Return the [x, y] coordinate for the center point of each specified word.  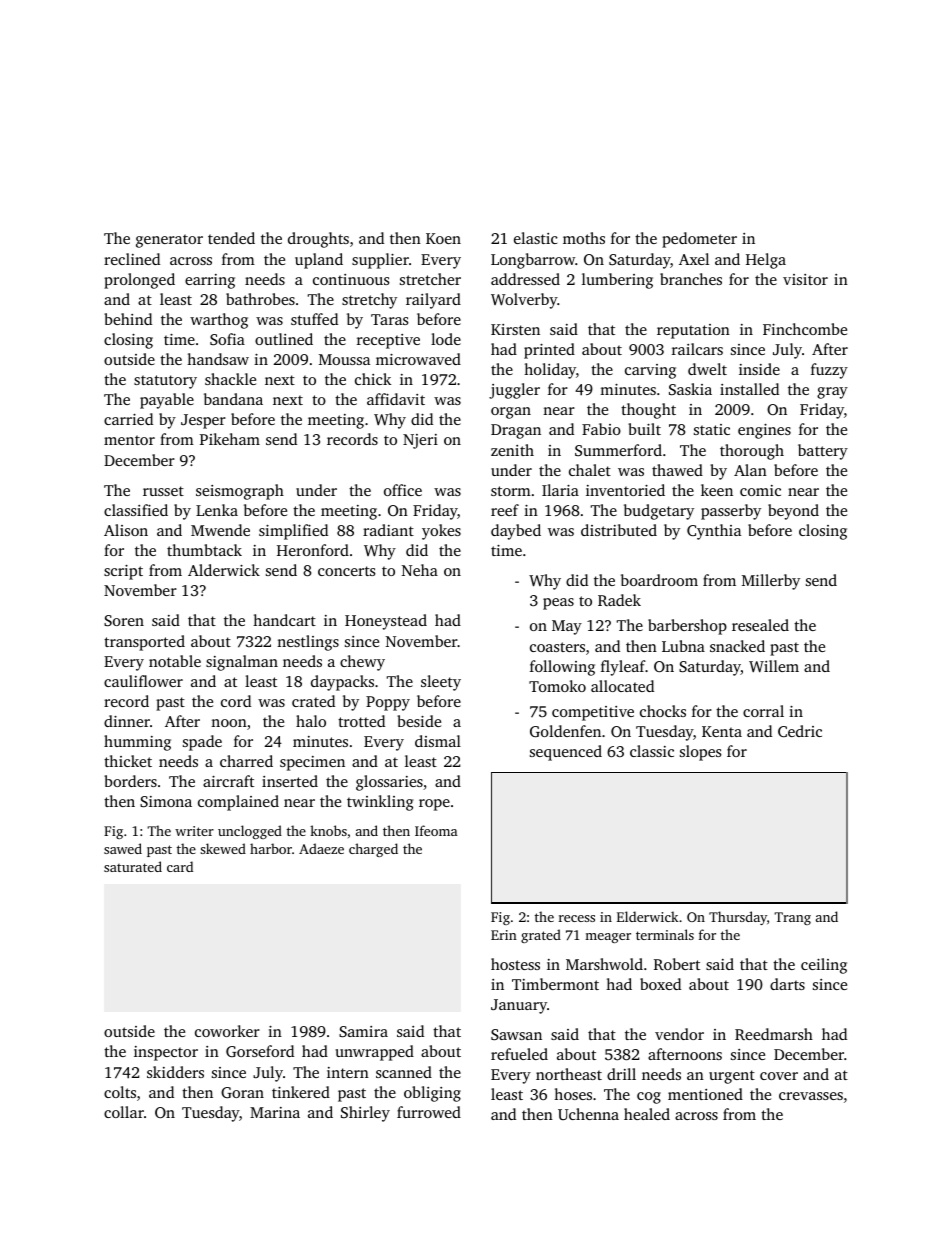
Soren [124, 620]
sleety [441, 683]
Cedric [800, 731]
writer [194, 831]
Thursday [738, 918]
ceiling [824, 966]
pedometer [699, 240]
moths [584, 238]
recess [577, 918]
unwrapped [374, 1053]
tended [231, 238]
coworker [227, 1031]
